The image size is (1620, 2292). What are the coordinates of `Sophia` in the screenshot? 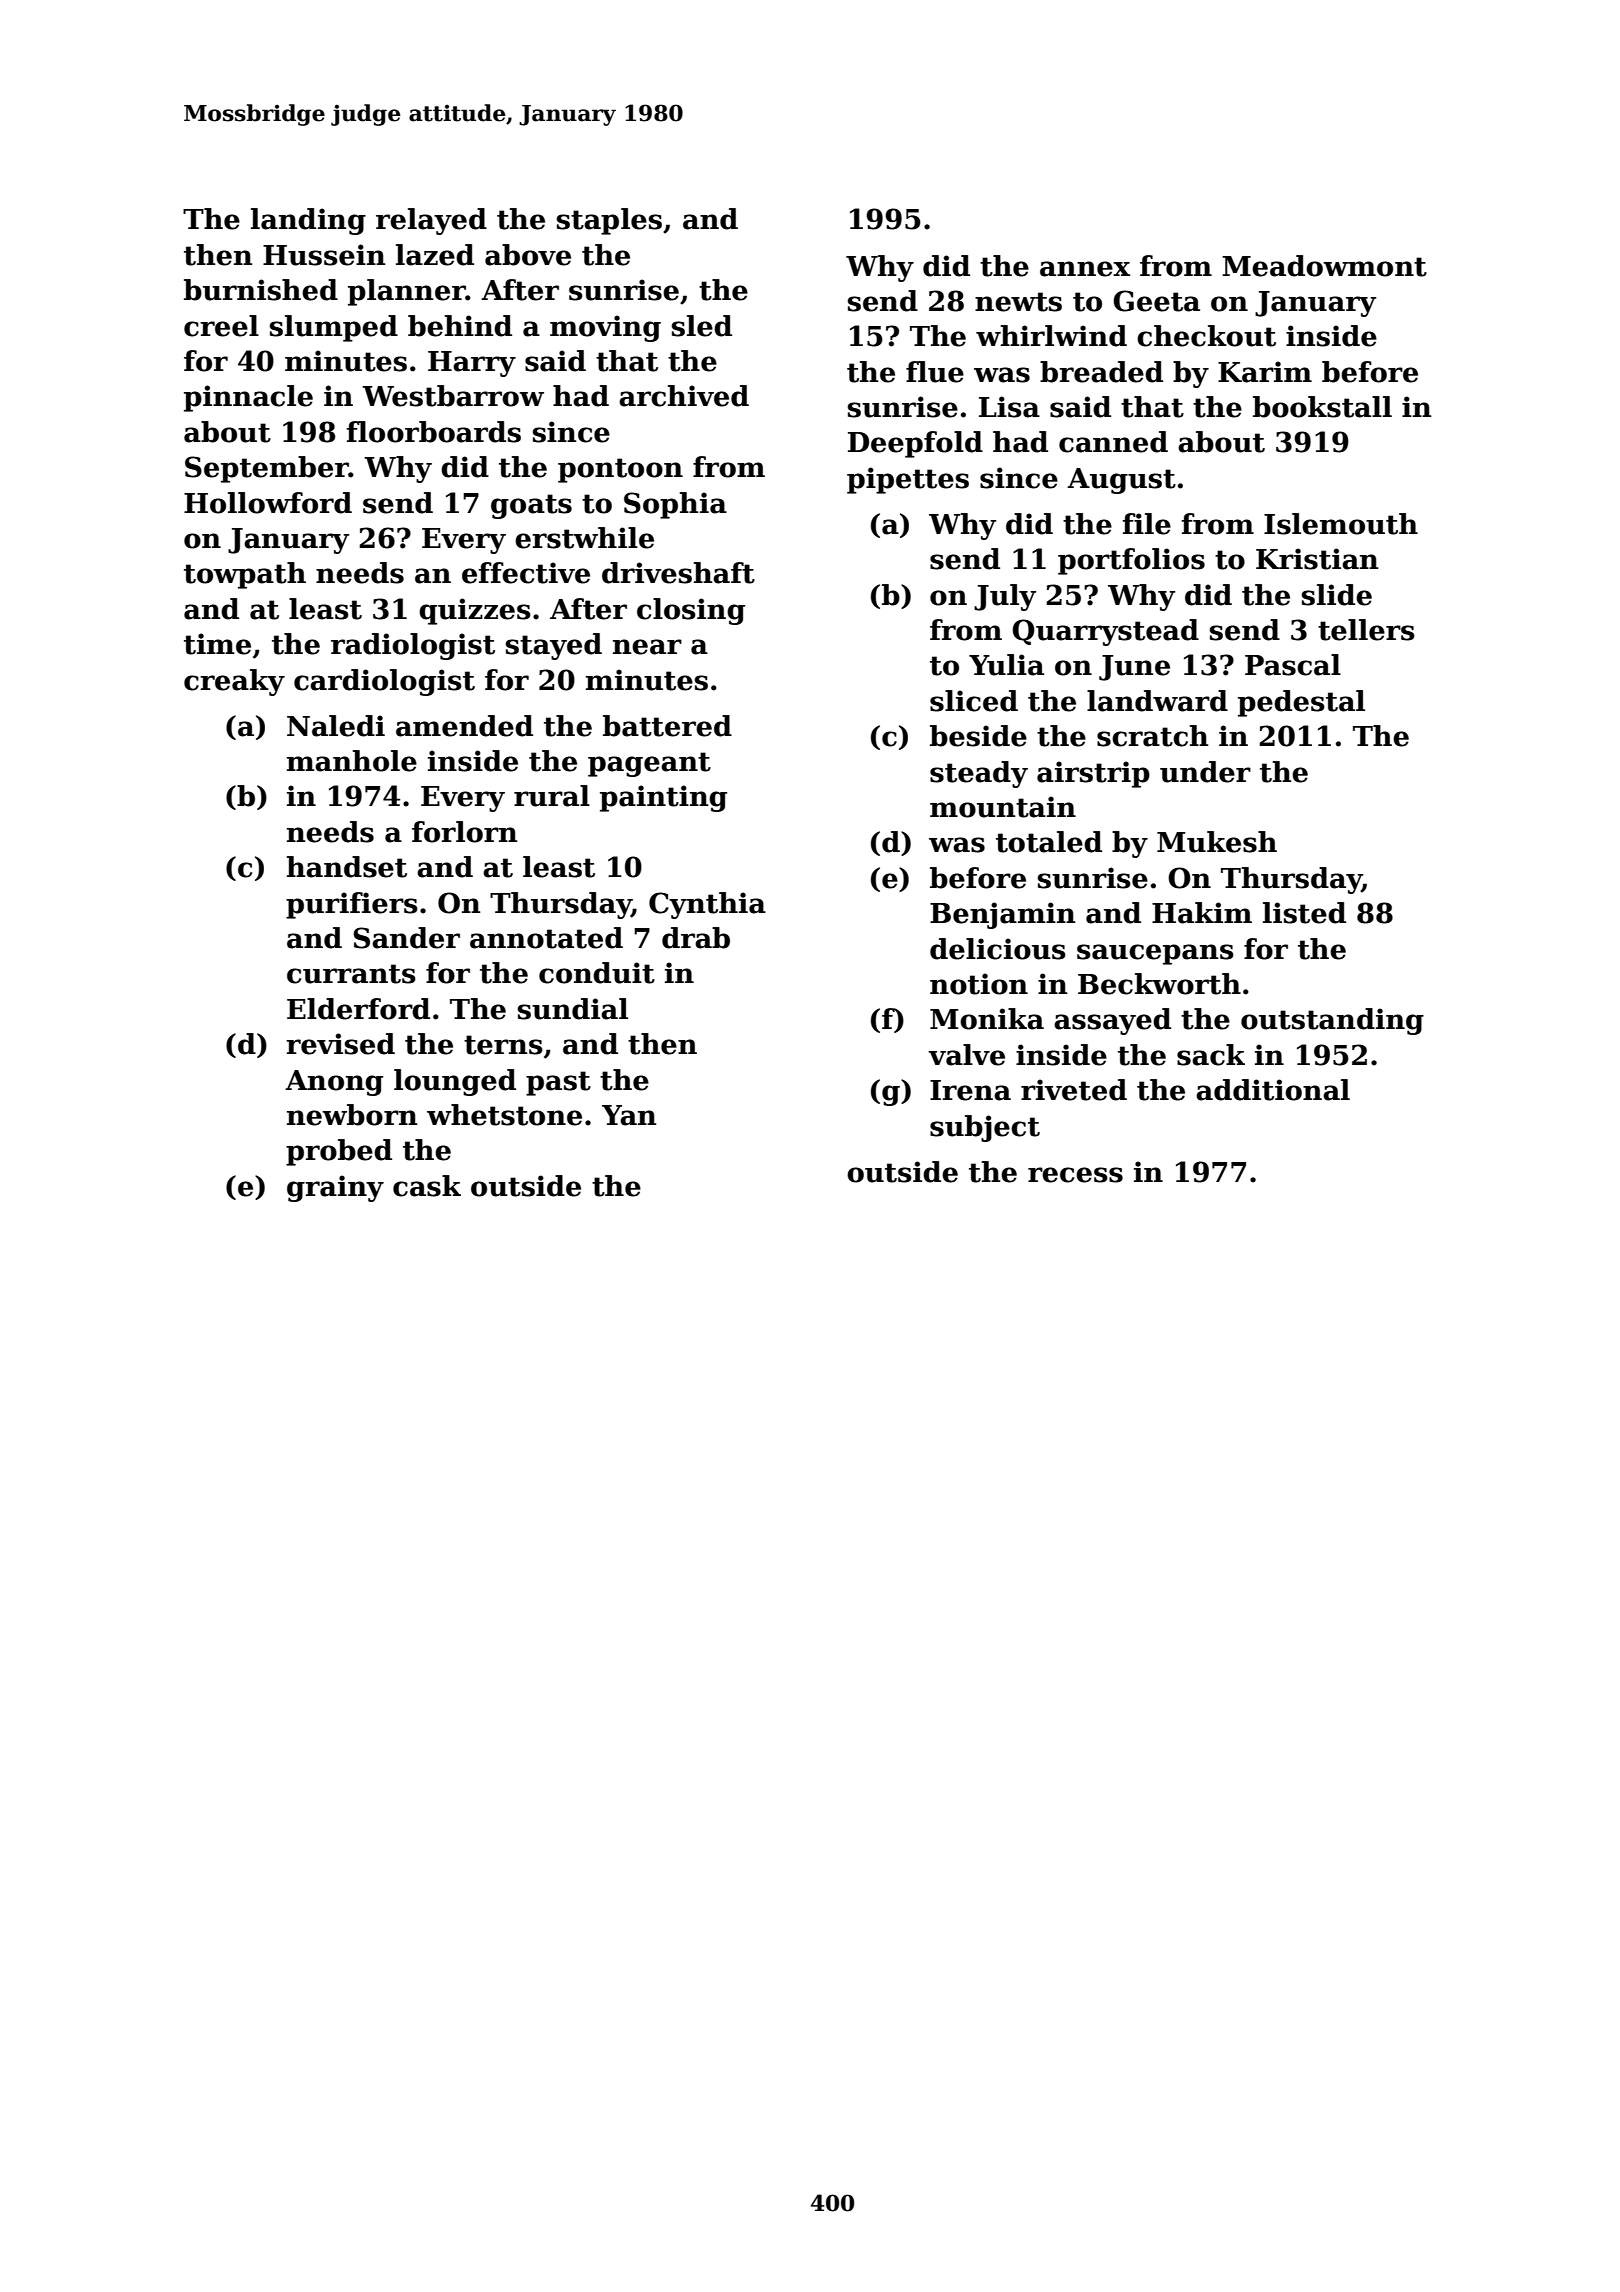 It's located at (675, 505).
